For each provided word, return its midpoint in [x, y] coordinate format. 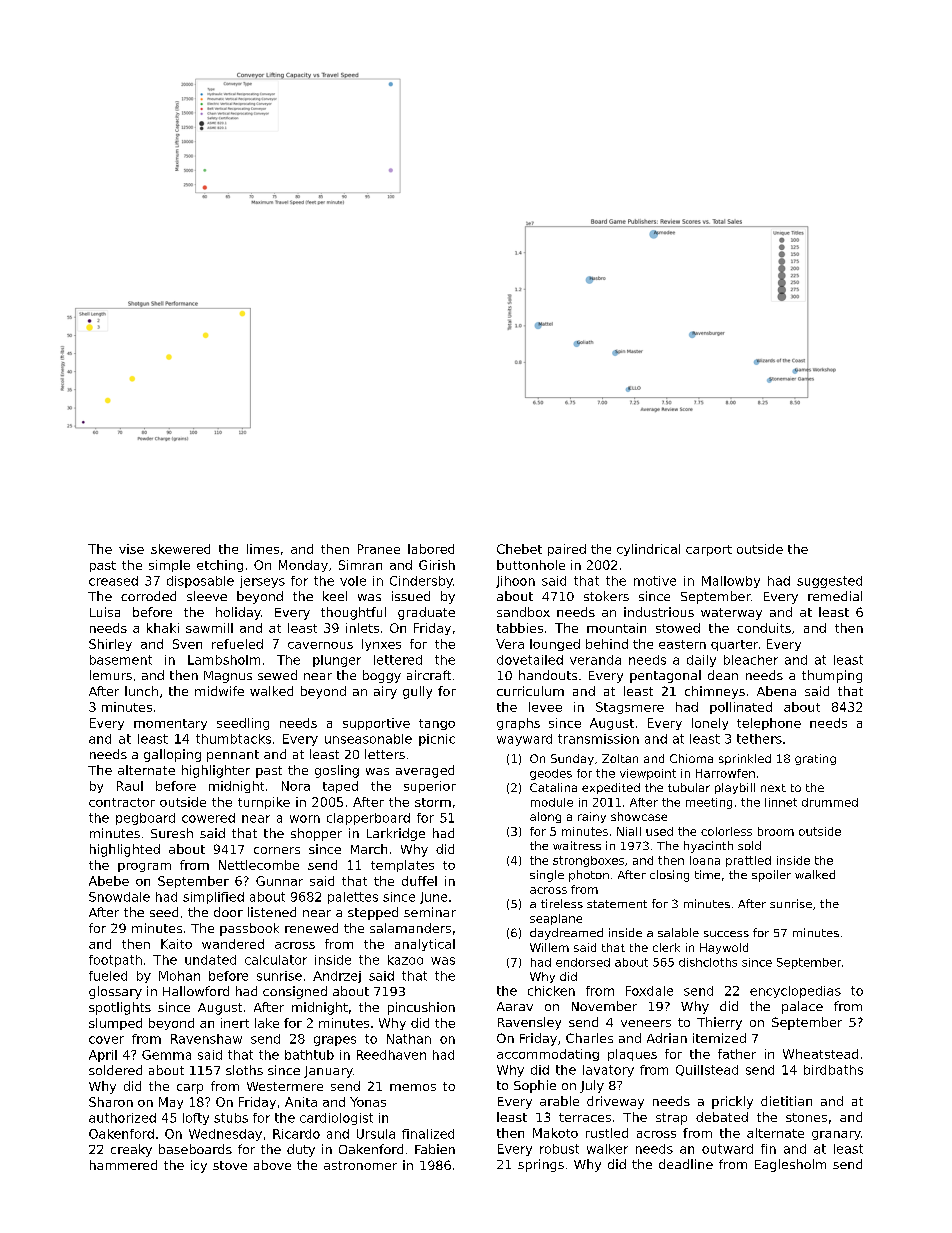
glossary [115, 992]
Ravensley [529, 1023]
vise [131, 549]
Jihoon [515, 582]
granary [836, 1135]
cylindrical [648, 550]
